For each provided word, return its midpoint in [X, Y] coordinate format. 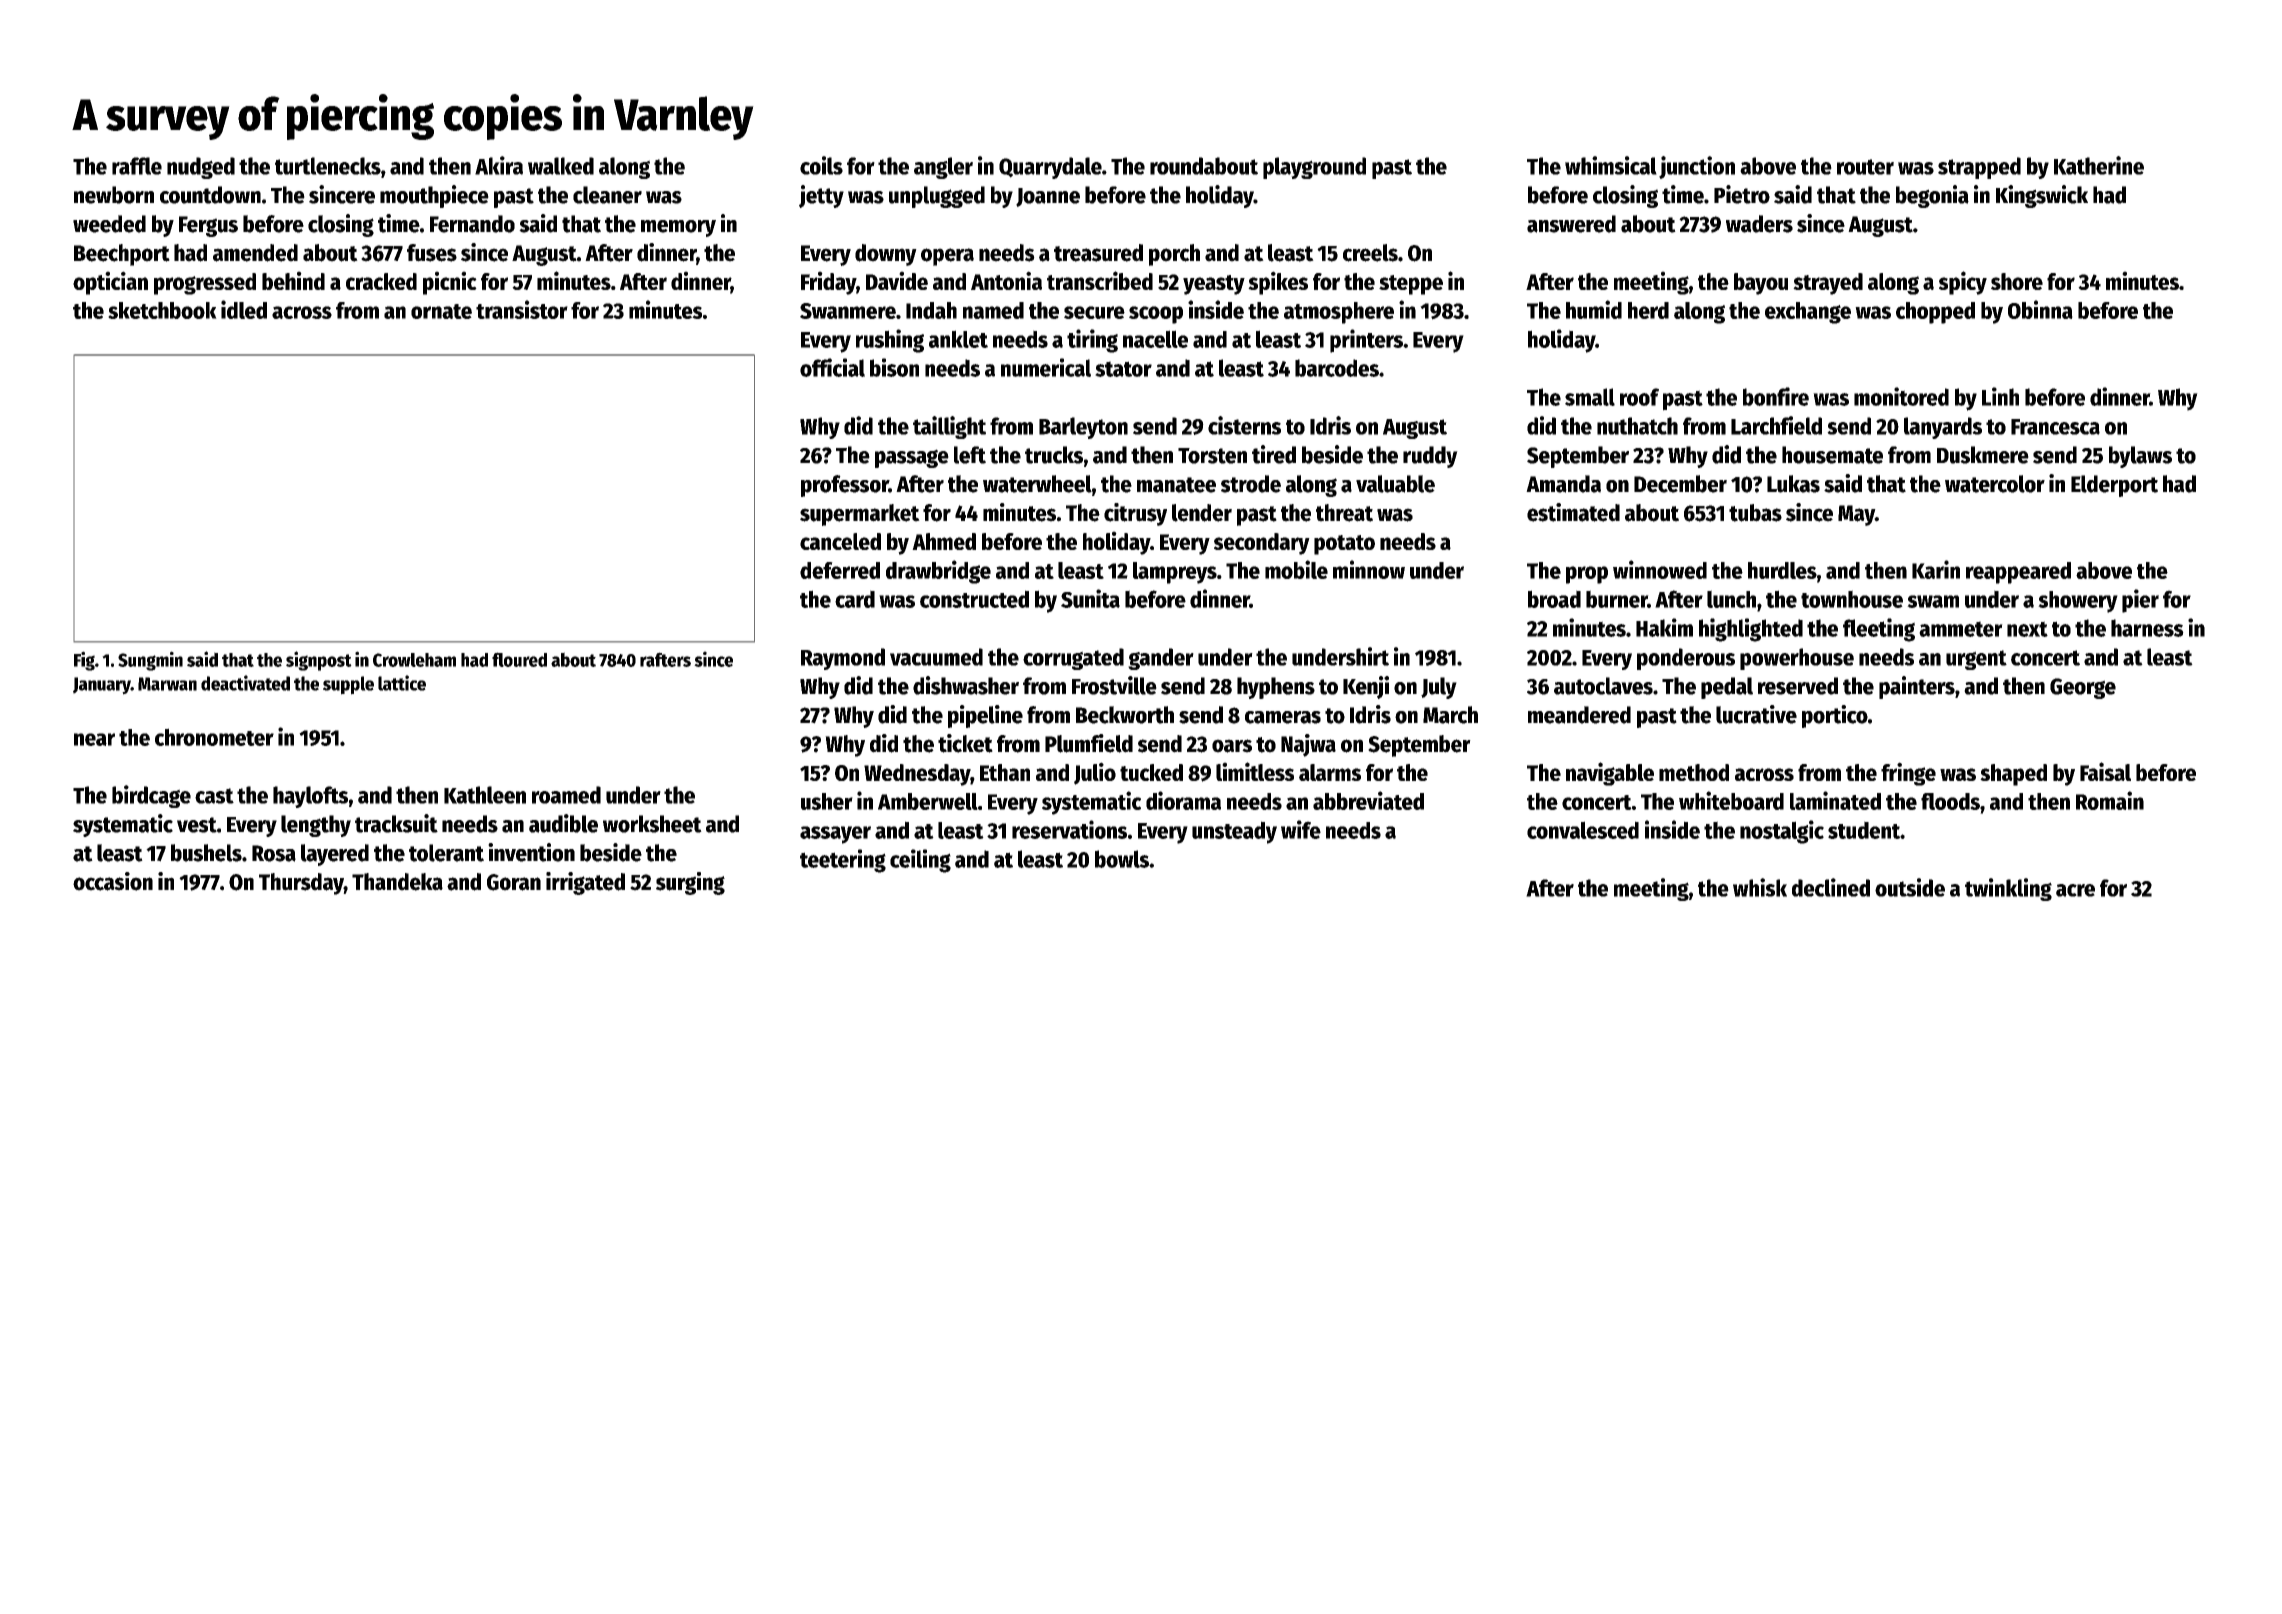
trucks [1054, 455]
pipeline [985, 716]
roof [1639, 397]
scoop [1156, 315]
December [1680, 484]
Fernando [472, 224]
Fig [84, 661]
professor [845, 486]
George [2083, 688]
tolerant [446, 853]
